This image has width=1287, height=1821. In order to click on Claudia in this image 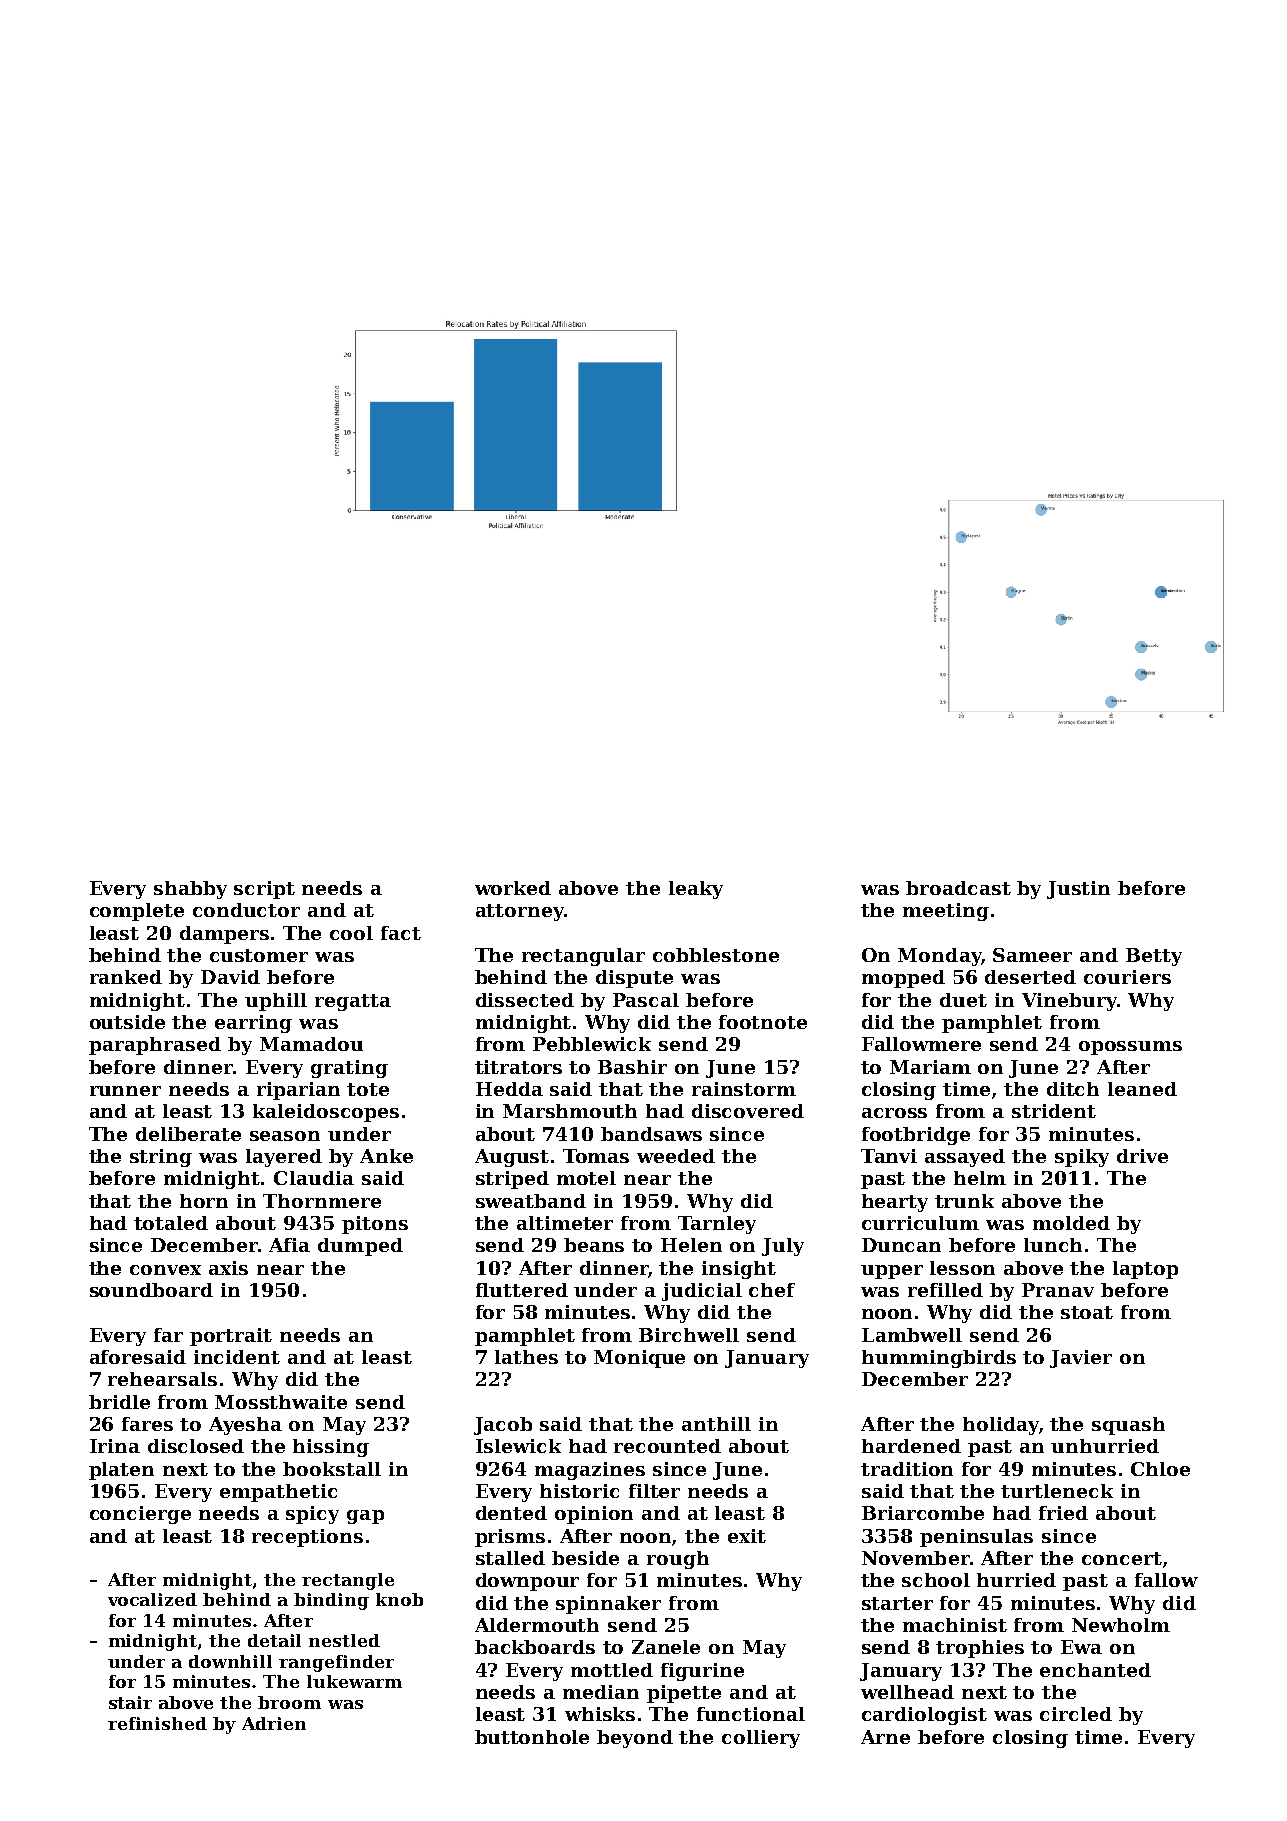, I will do `click(314, 1178)`.
